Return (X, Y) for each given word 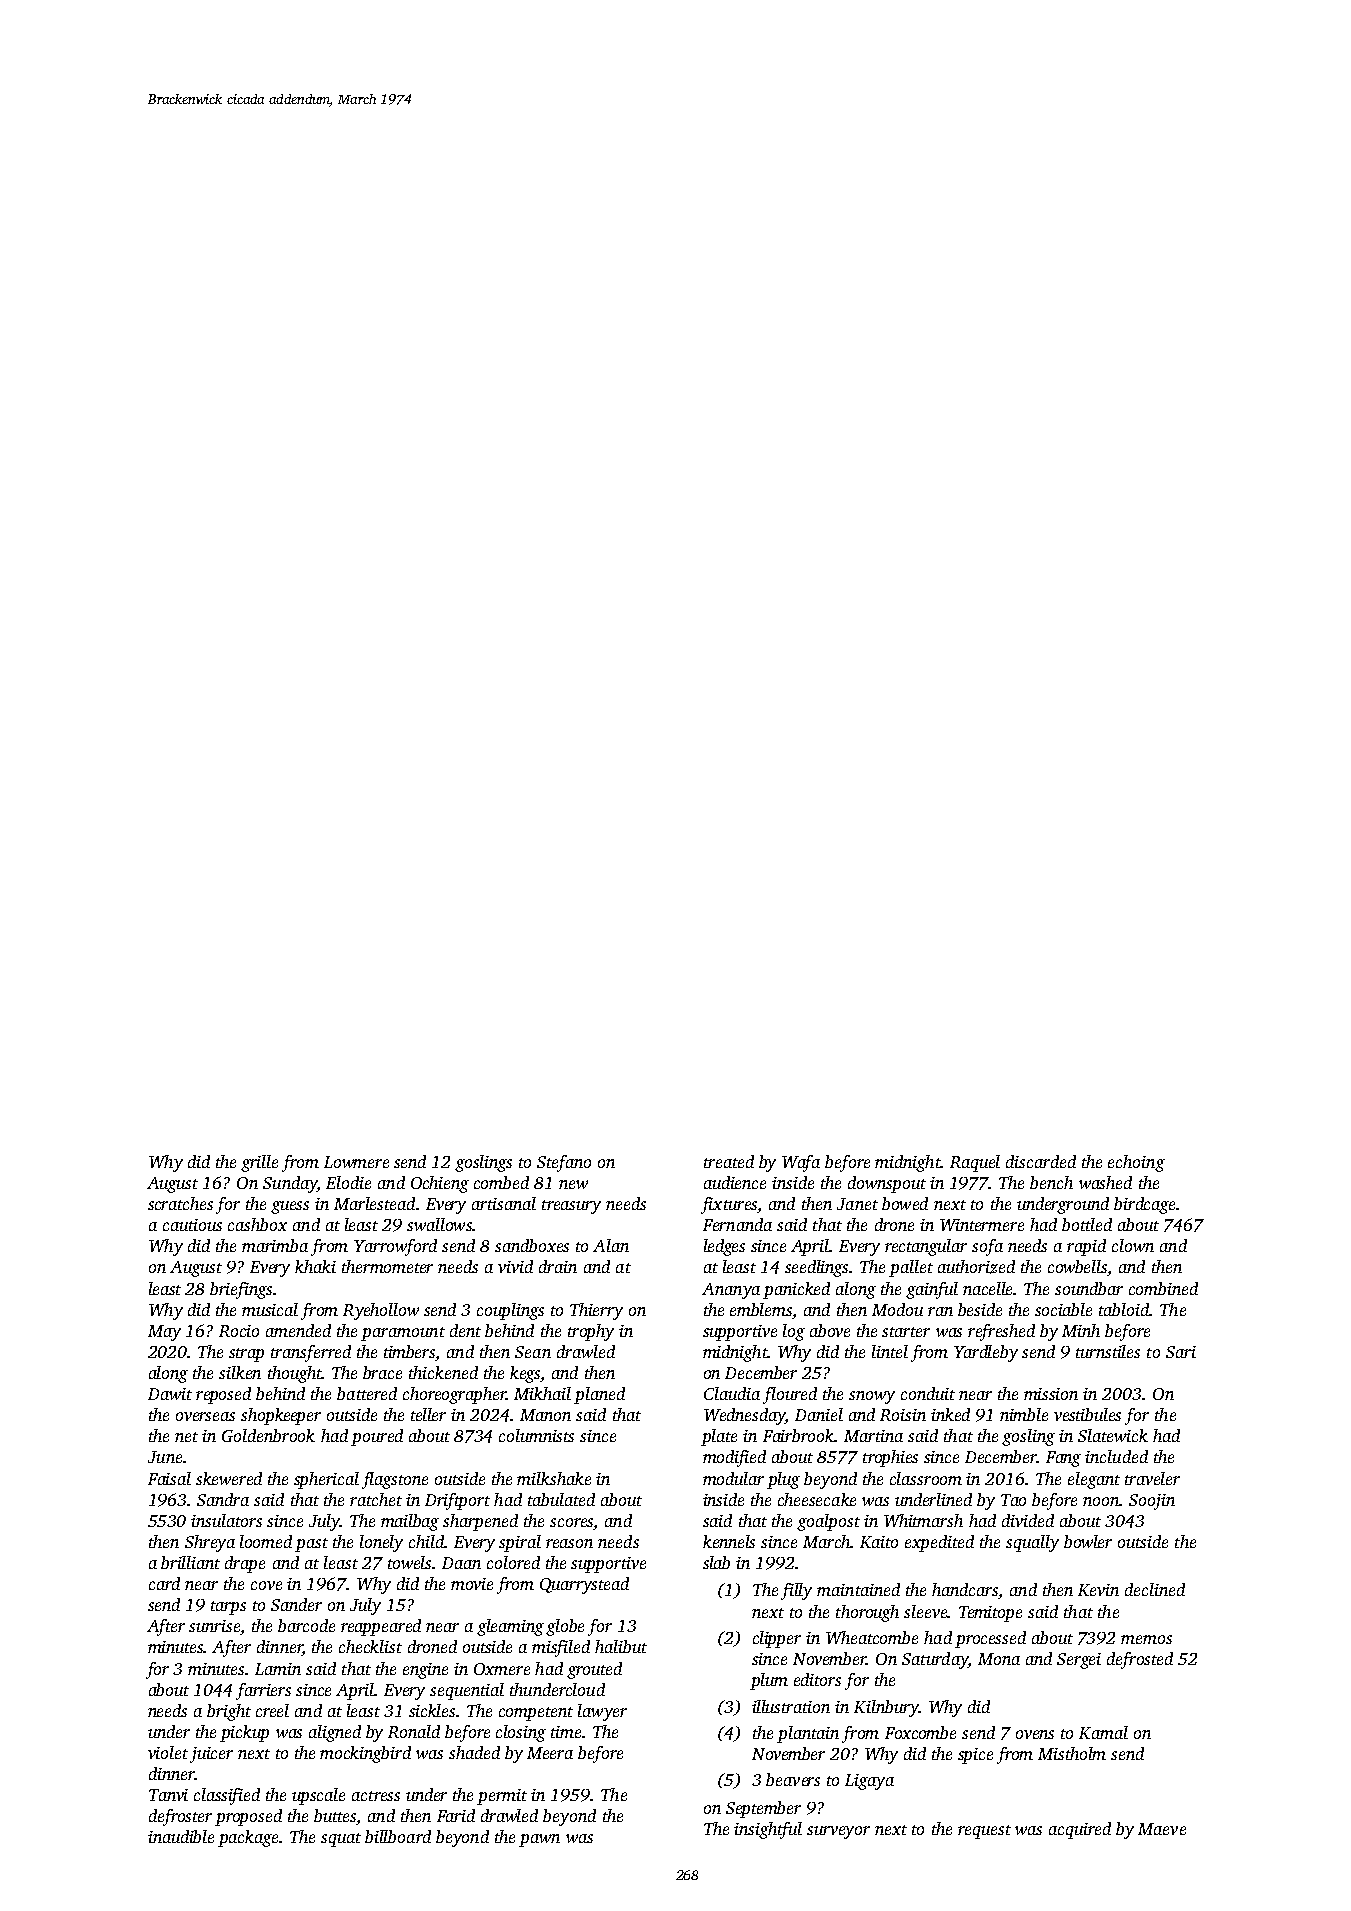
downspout (887, 1184)
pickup (244, 1733)
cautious (192, 1225)
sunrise (214, 1626)
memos (1146, 1639)
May (164, 1333)
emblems (761, 1309)
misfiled (561, 1648)
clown (1133, 1245)
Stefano (564, 1163)
